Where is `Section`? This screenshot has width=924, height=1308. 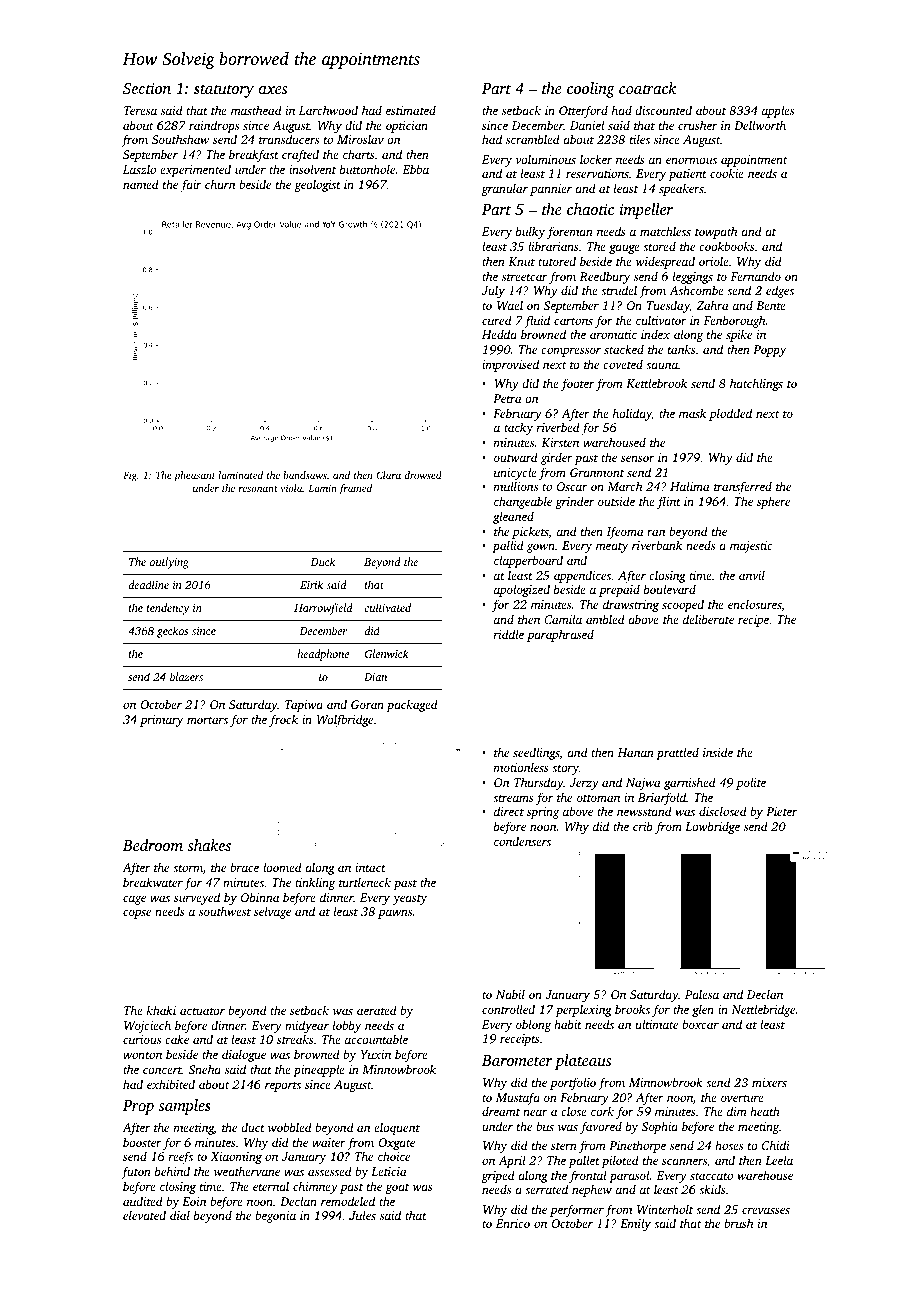 Section is located at coordinates (147, 88).
